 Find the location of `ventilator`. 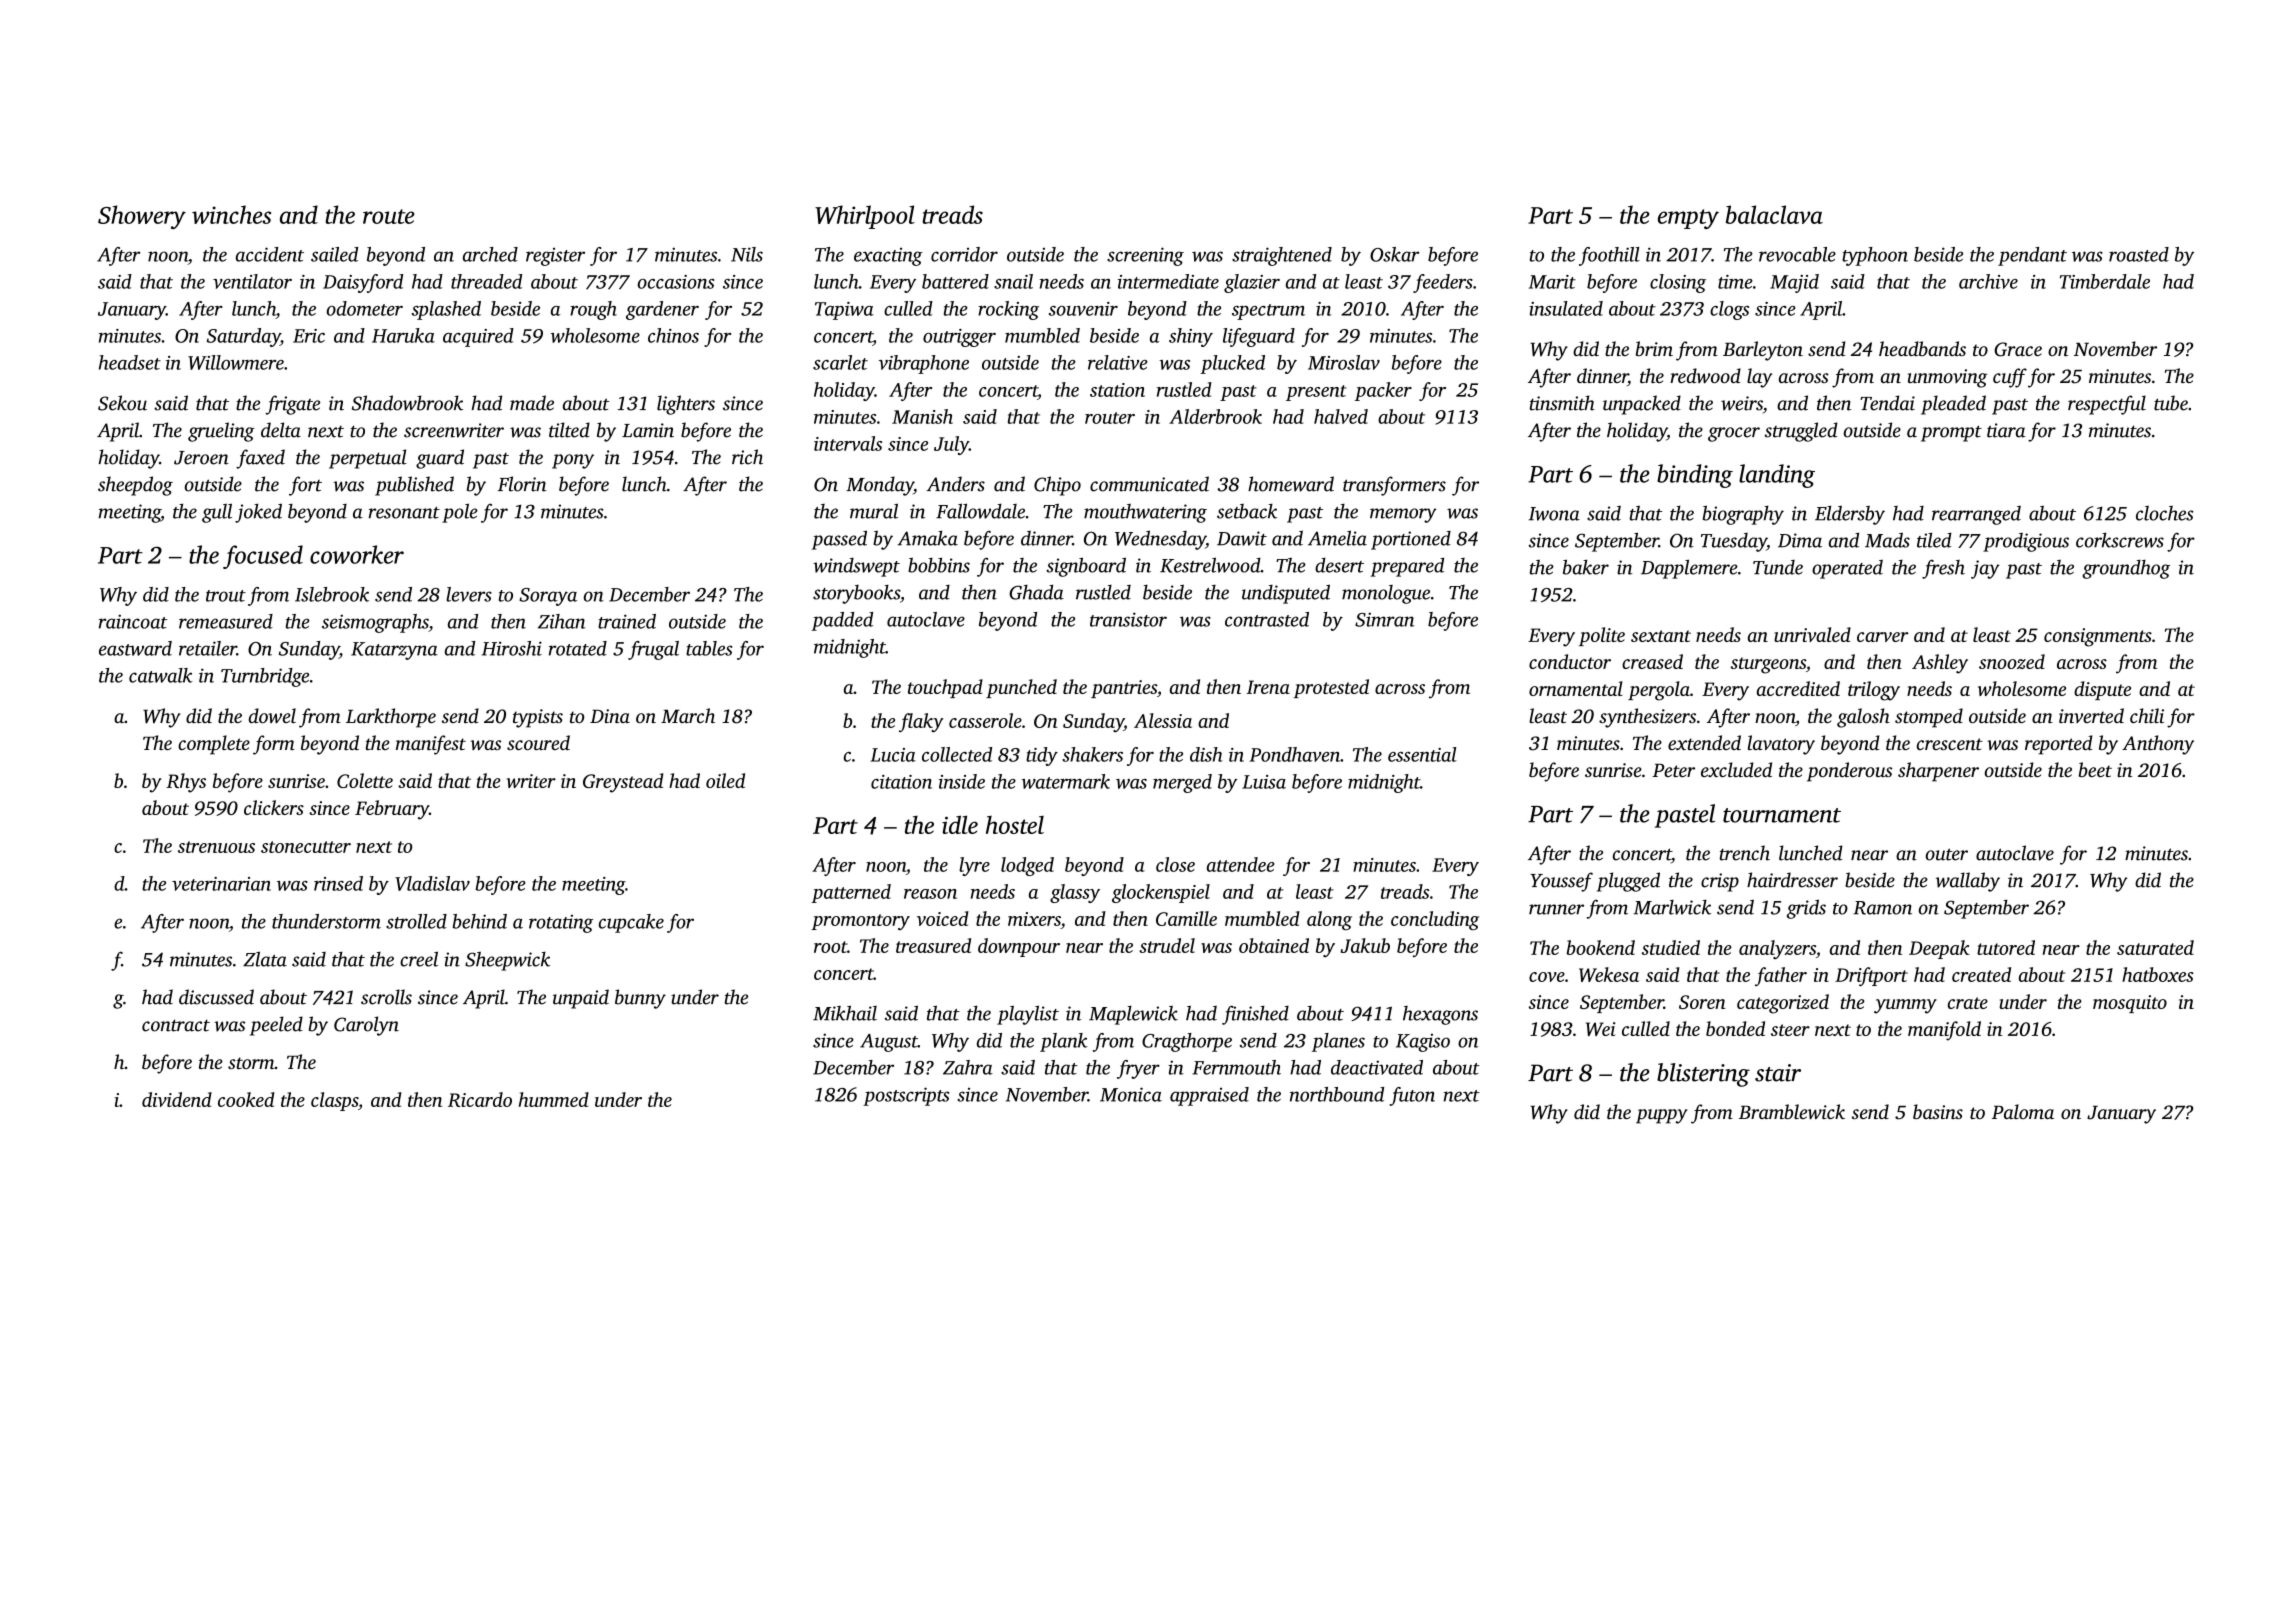

ventilator is located at coordinates (252, 281).
